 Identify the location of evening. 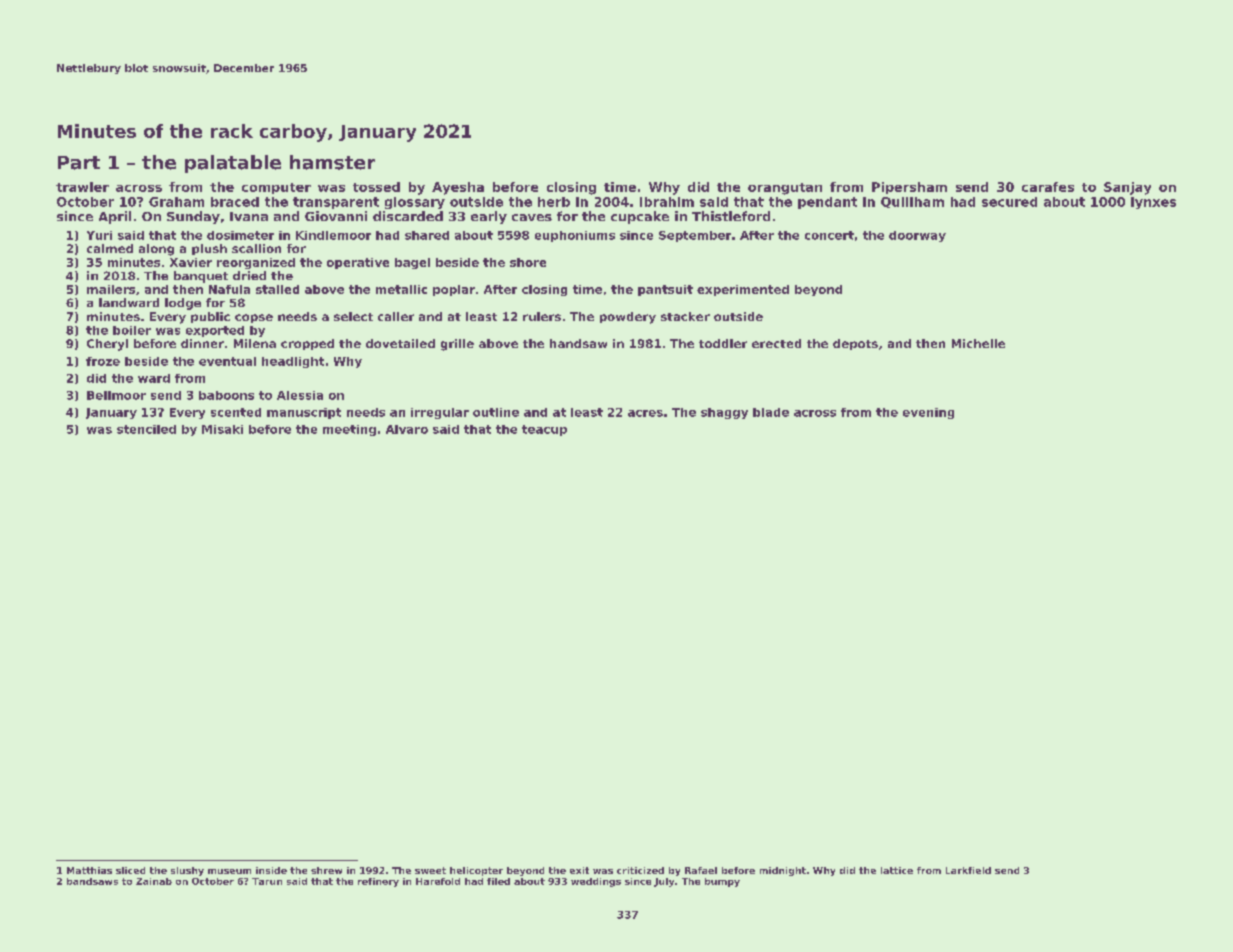
(928, 413).
